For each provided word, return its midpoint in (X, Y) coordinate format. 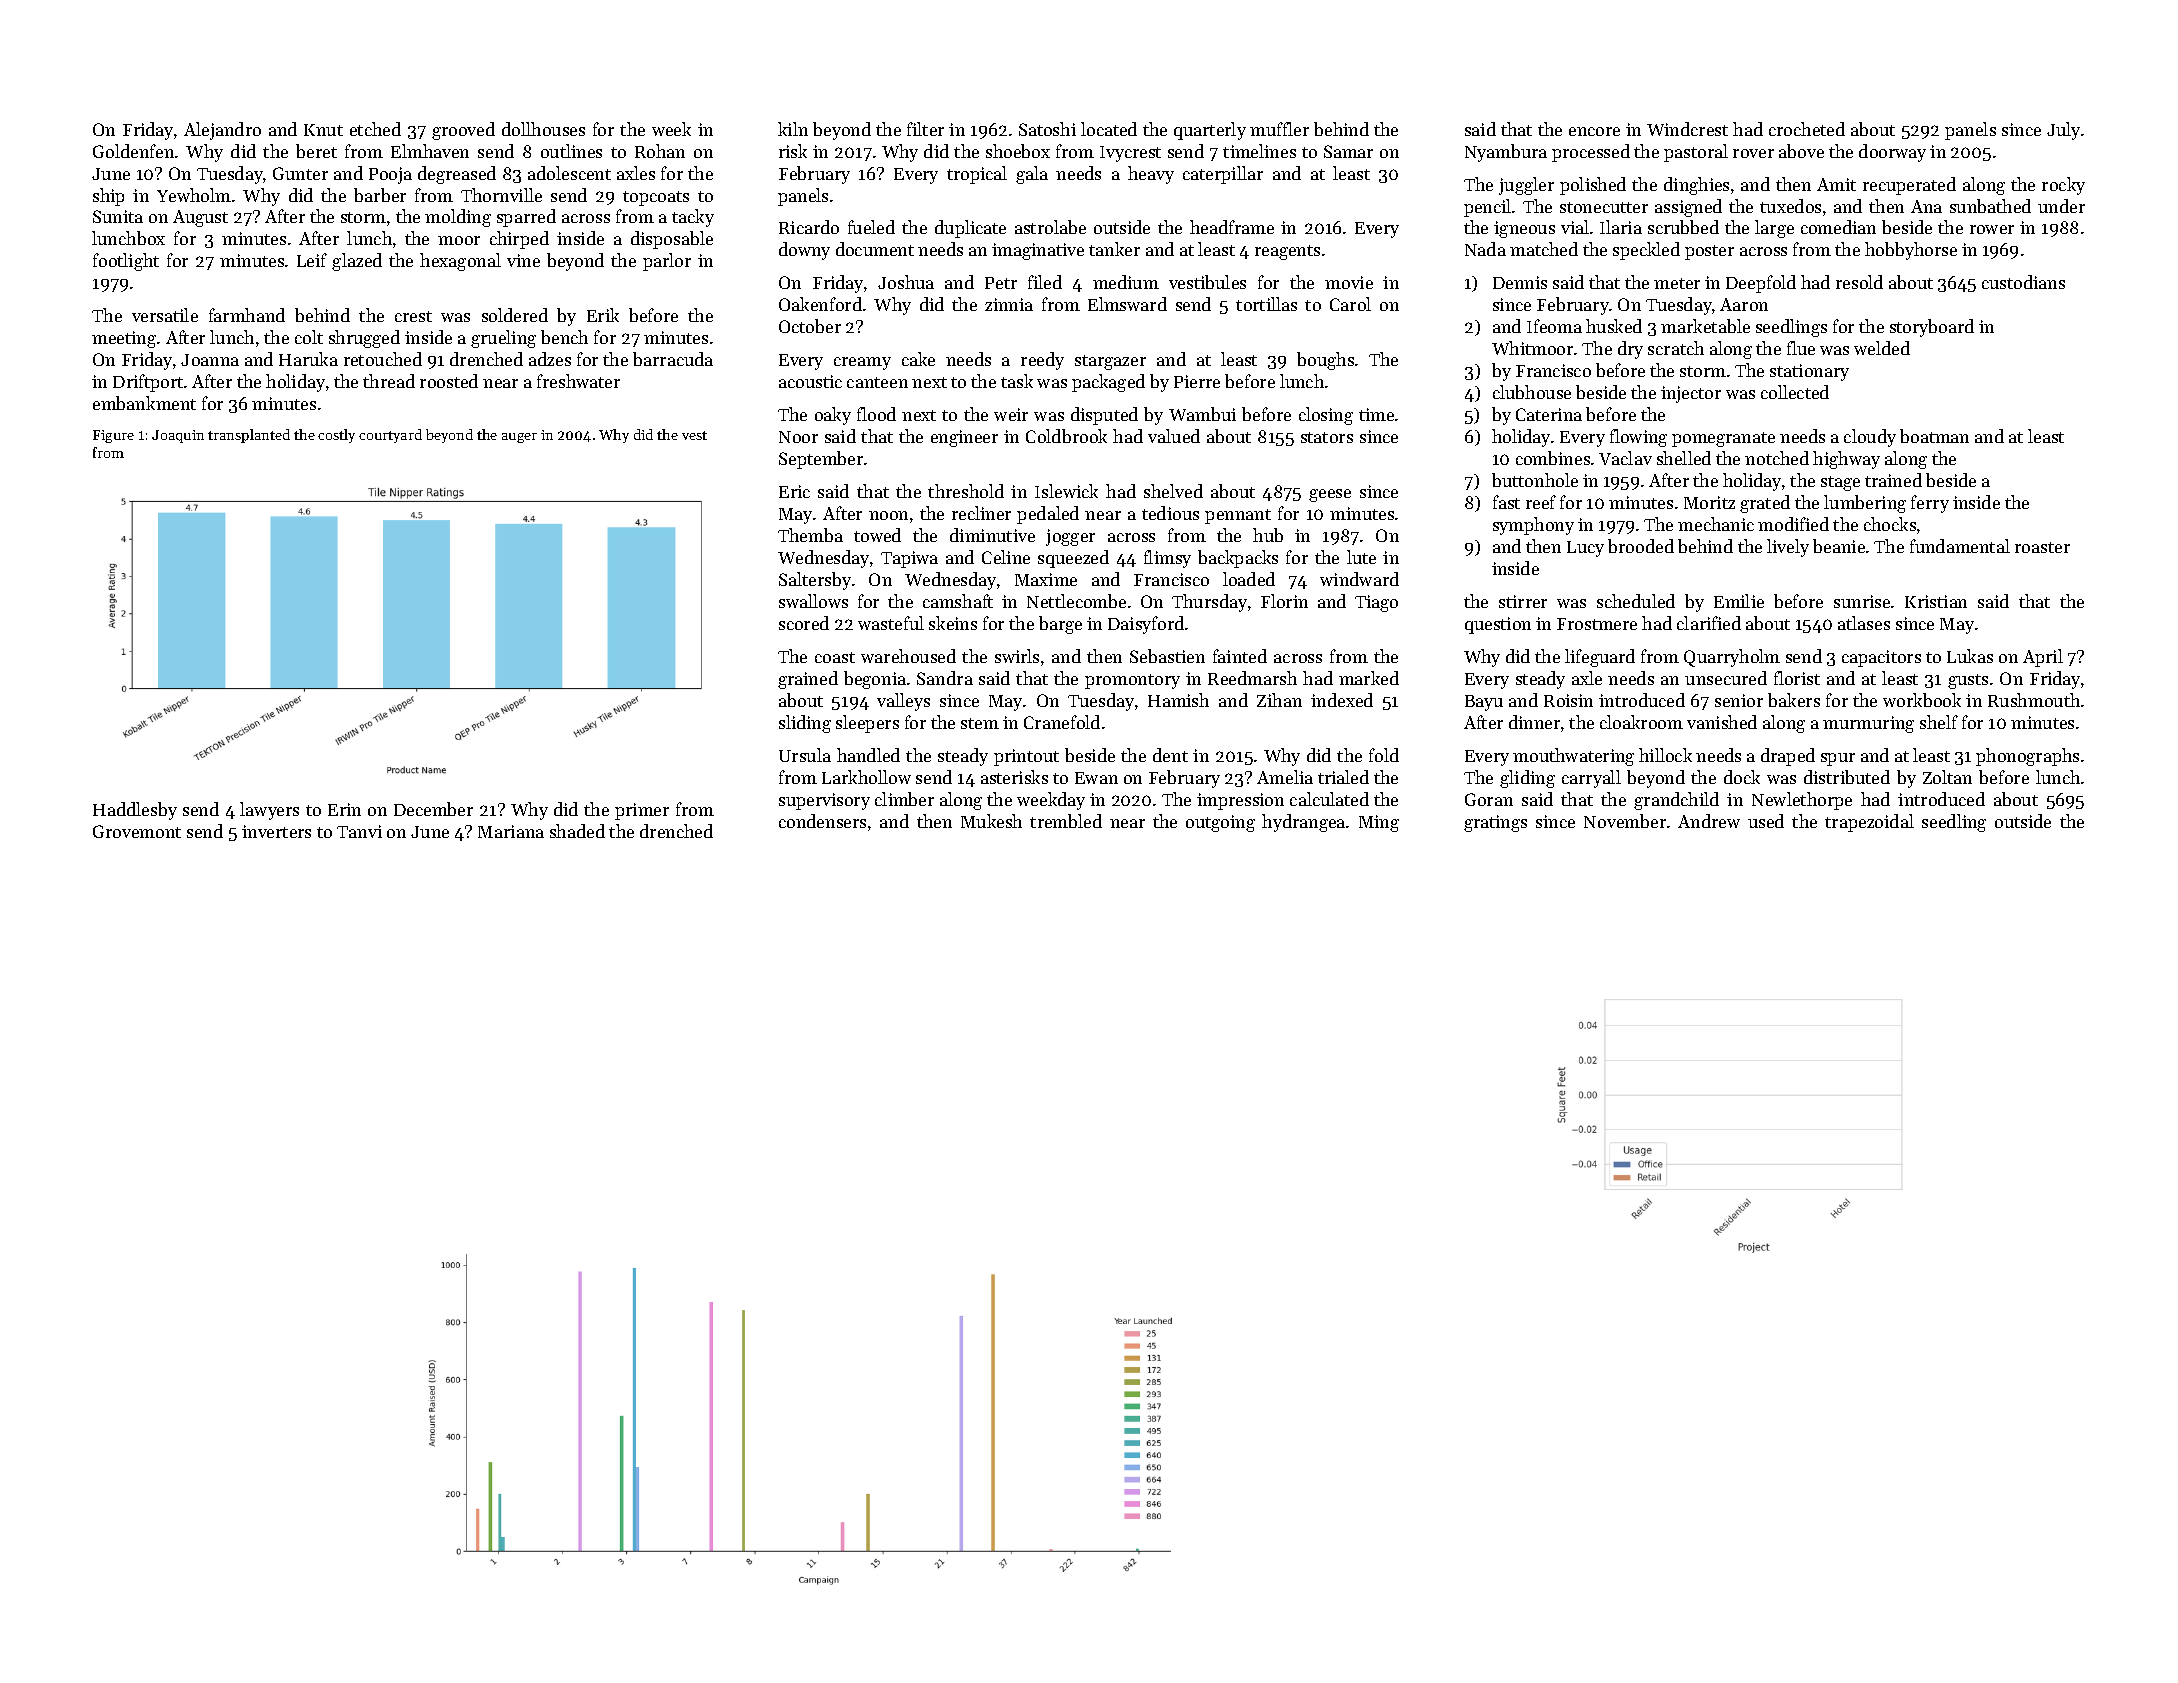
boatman (1934, 436)
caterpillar (1223, 175)
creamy (862, 363)
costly (336, 436)
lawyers (269, 811)
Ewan (1096, 778)
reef (1541, 502)
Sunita (118, 216)
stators (1327, 437)
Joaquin (178, 436)
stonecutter (1604, 207)
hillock (1665, 755)
